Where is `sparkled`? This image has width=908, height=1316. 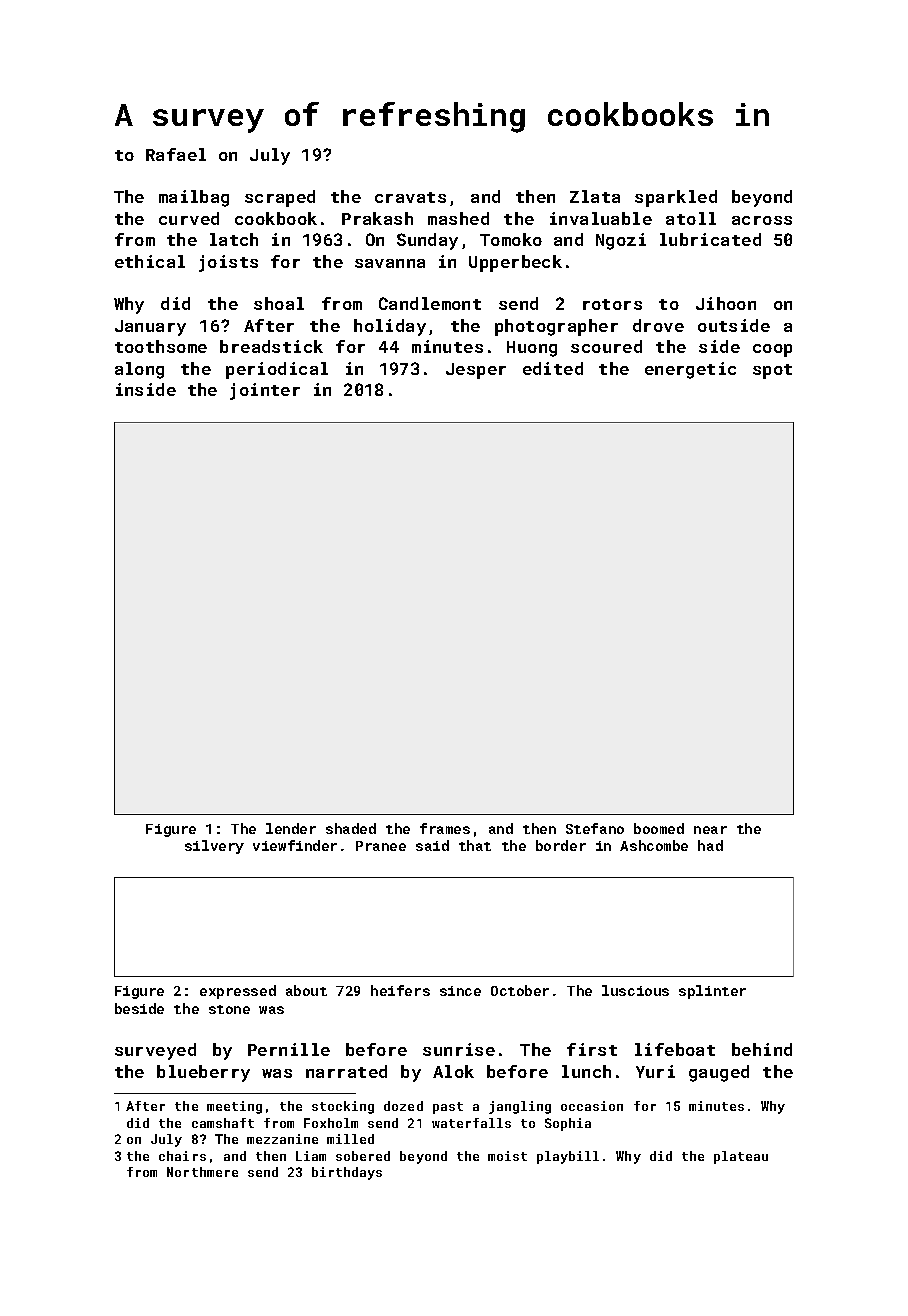 sparkled is located at coordinates (676, 198).
